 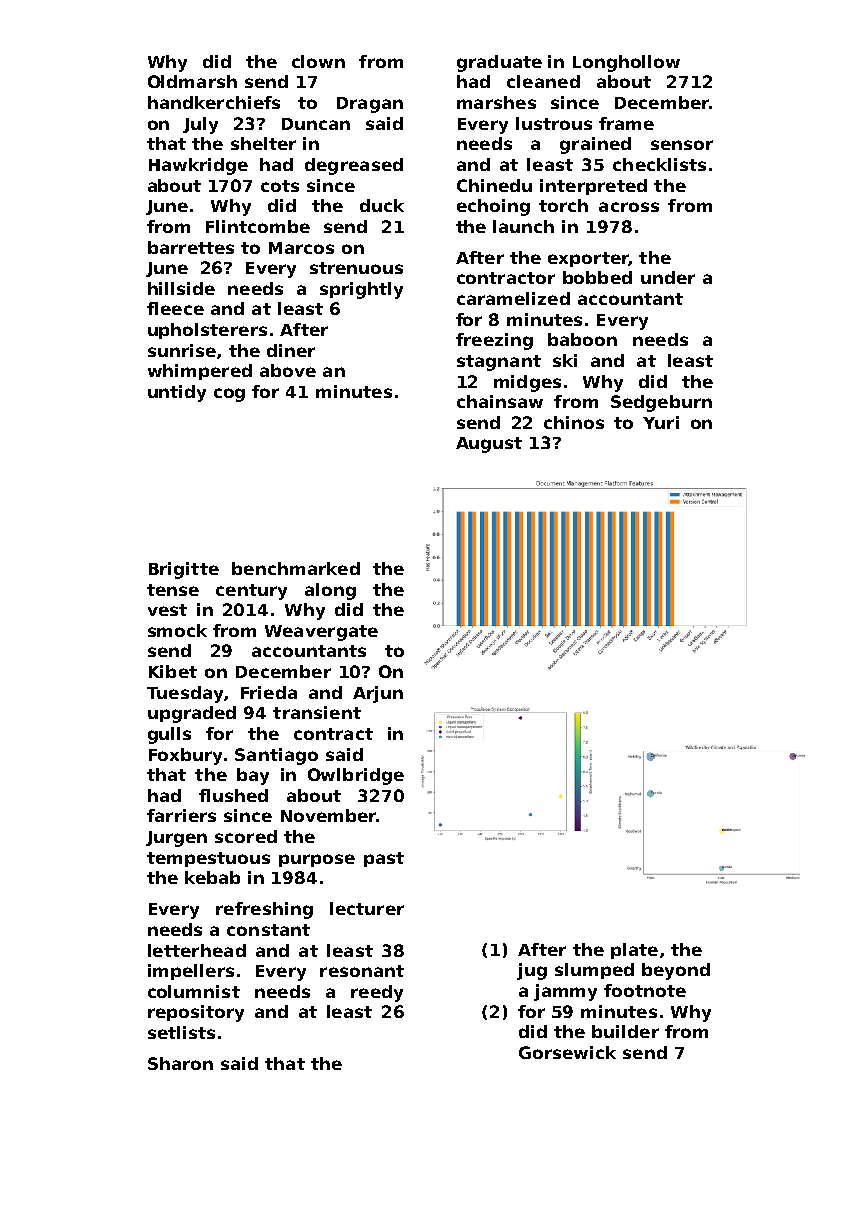 I want to click on cleaned, so click(x=543, y=81).
